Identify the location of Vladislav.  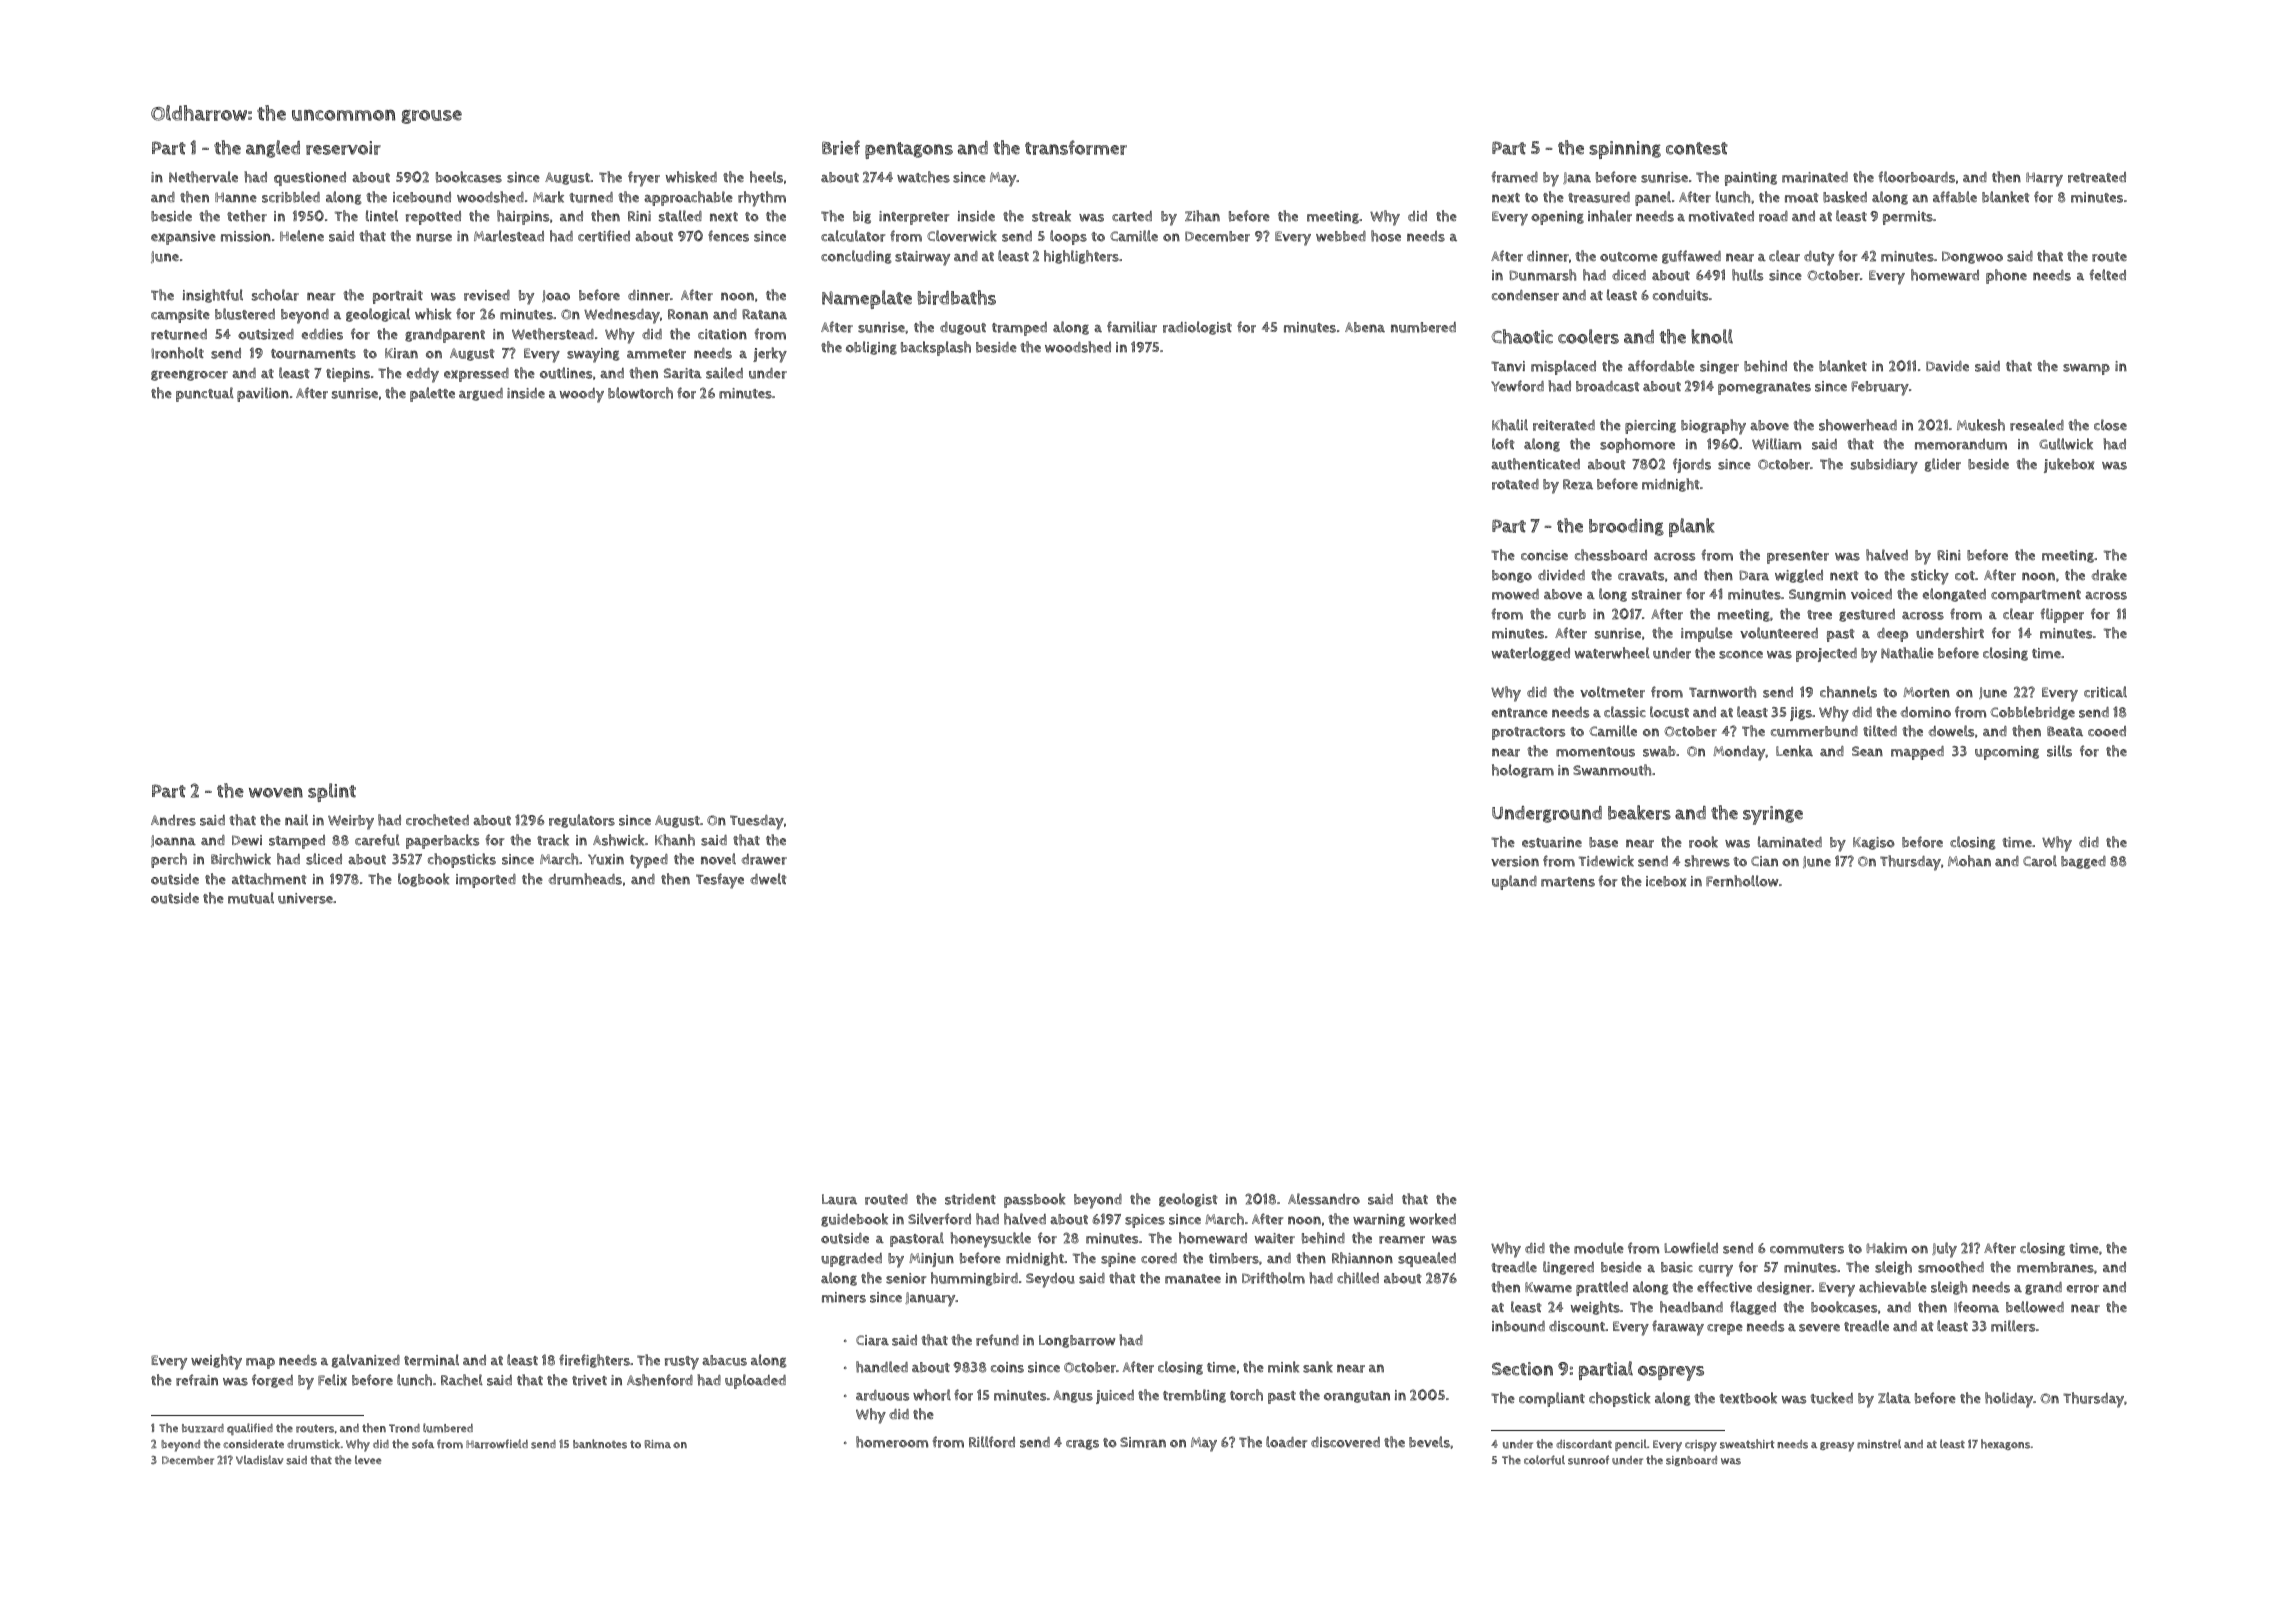
(259, 1460).
